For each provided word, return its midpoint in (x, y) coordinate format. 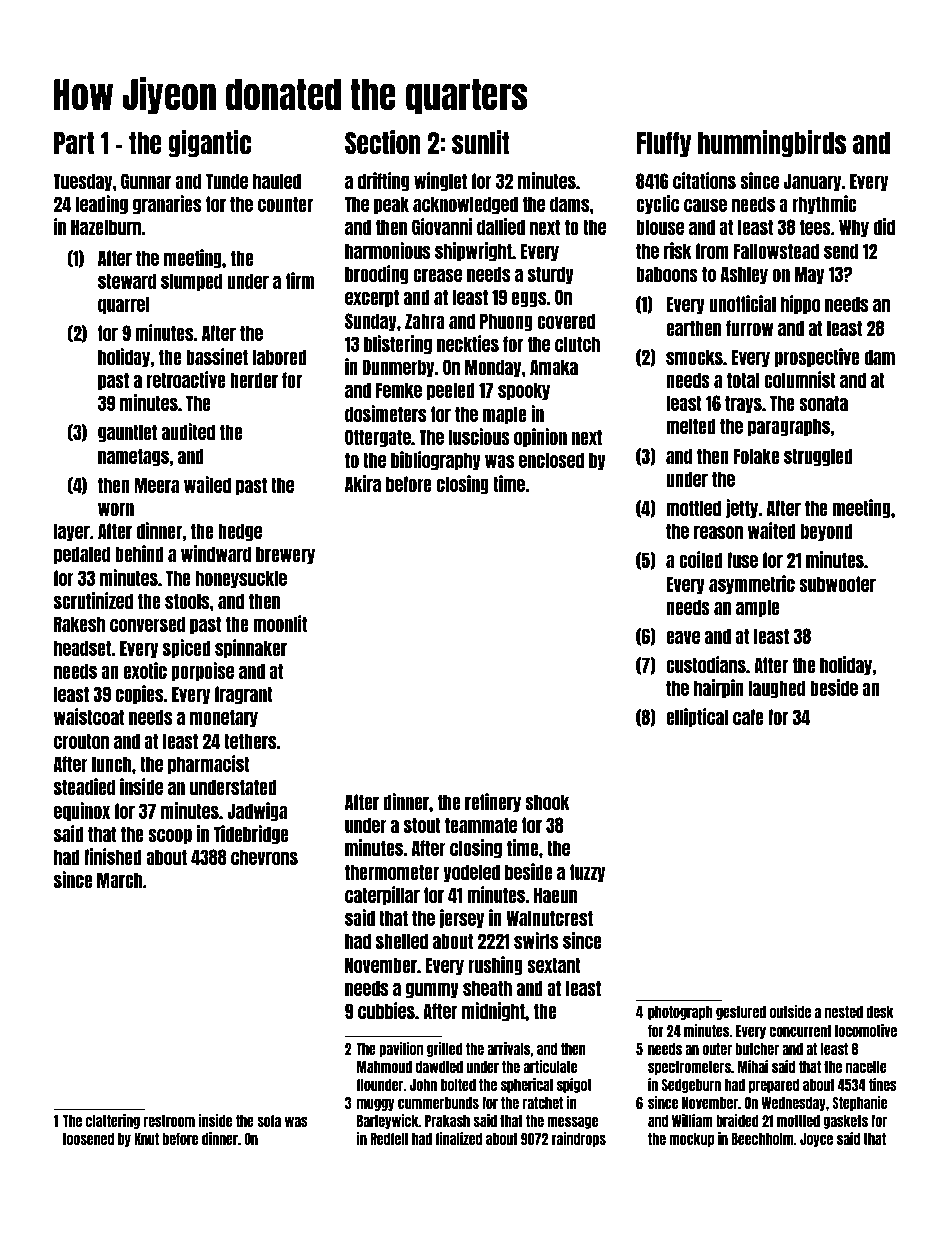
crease (437, 275)
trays (743, 404)
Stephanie (859, 1103)
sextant (554, 965)
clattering (113, 1121)
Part (74, 143)
